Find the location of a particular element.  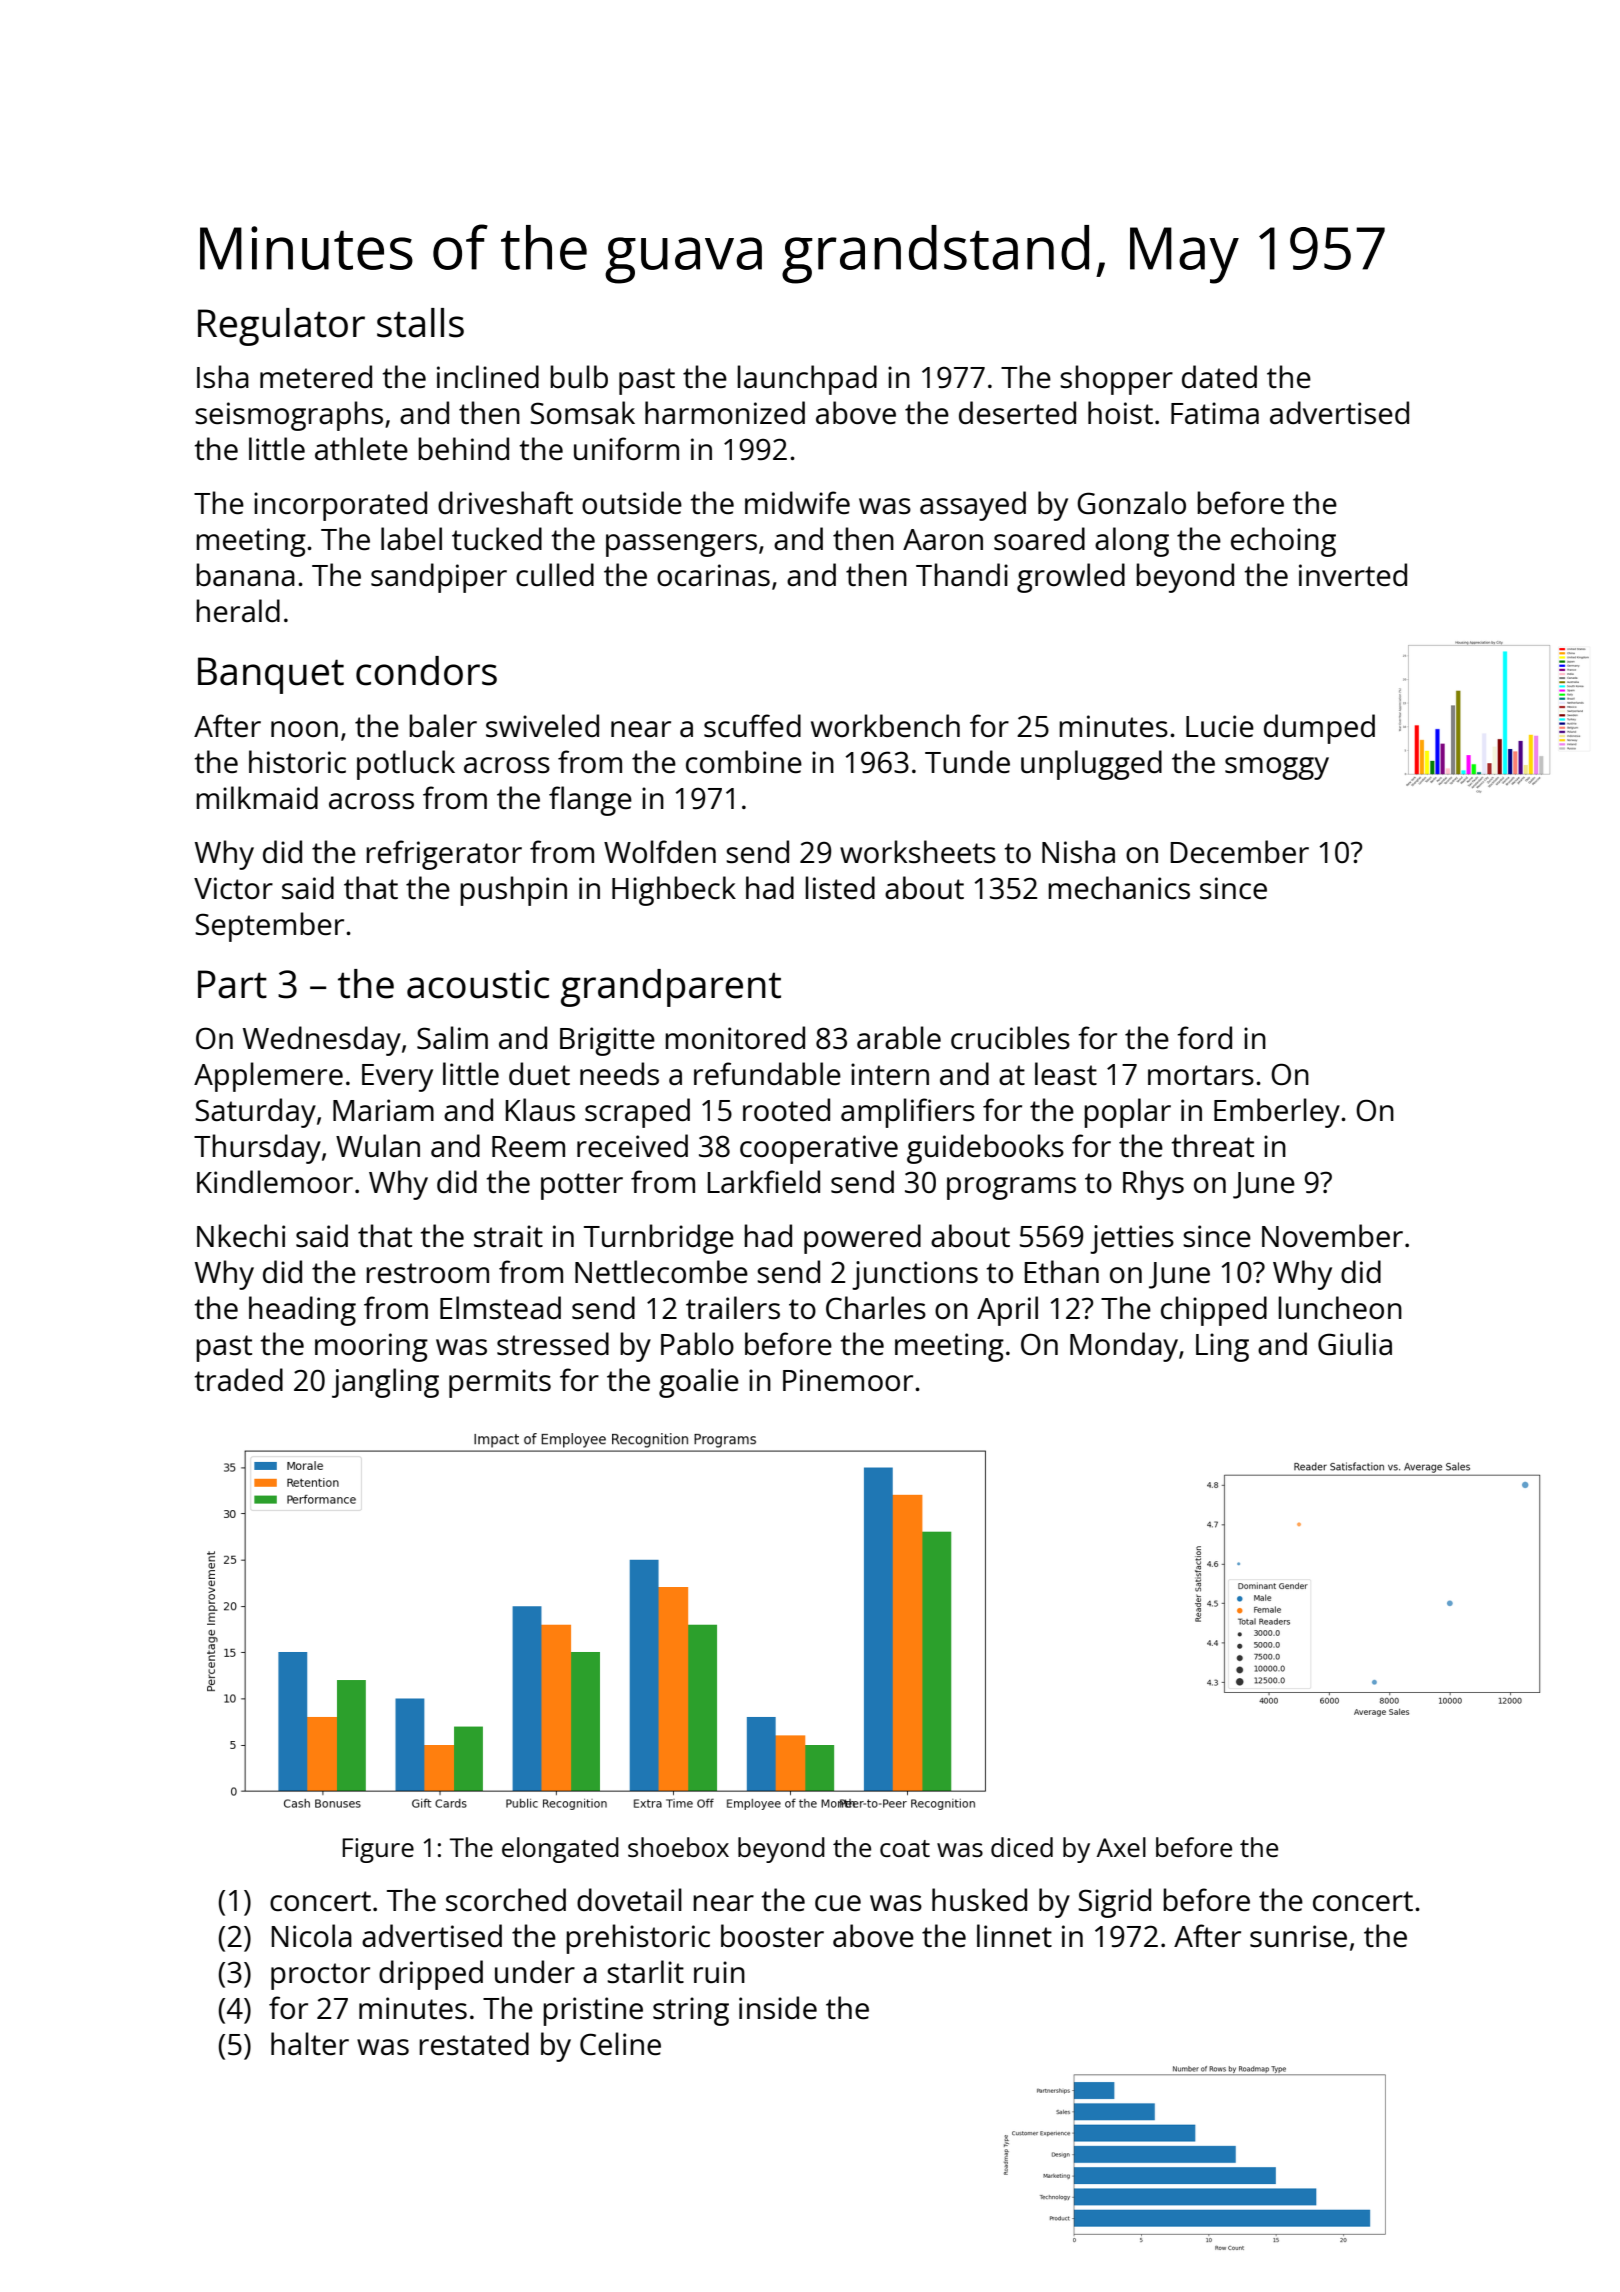

dated is located at coordinates (1219, 377).
